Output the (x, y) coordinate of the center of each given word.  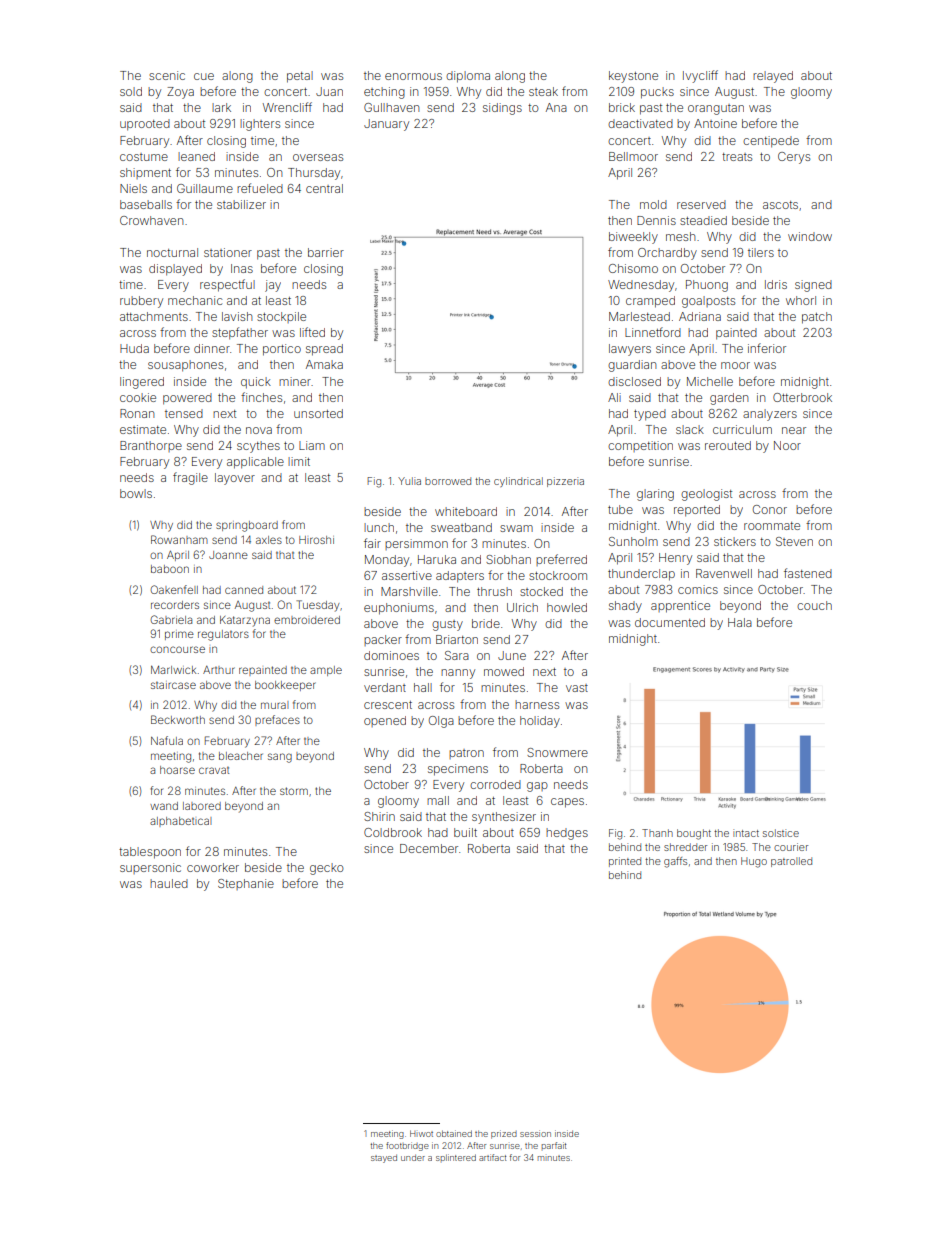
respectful (227, 285)
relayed (773, 77)
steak (543, 91)
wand (164, 806)
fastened (808, 573)
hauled (169, 883)
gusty (447, 625)
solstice (781, 833)
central (324, 188)
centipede (771, 142)
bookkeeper (285, 686)
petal (300, 77)
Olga (441, 722)
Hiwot (421, 1133)
